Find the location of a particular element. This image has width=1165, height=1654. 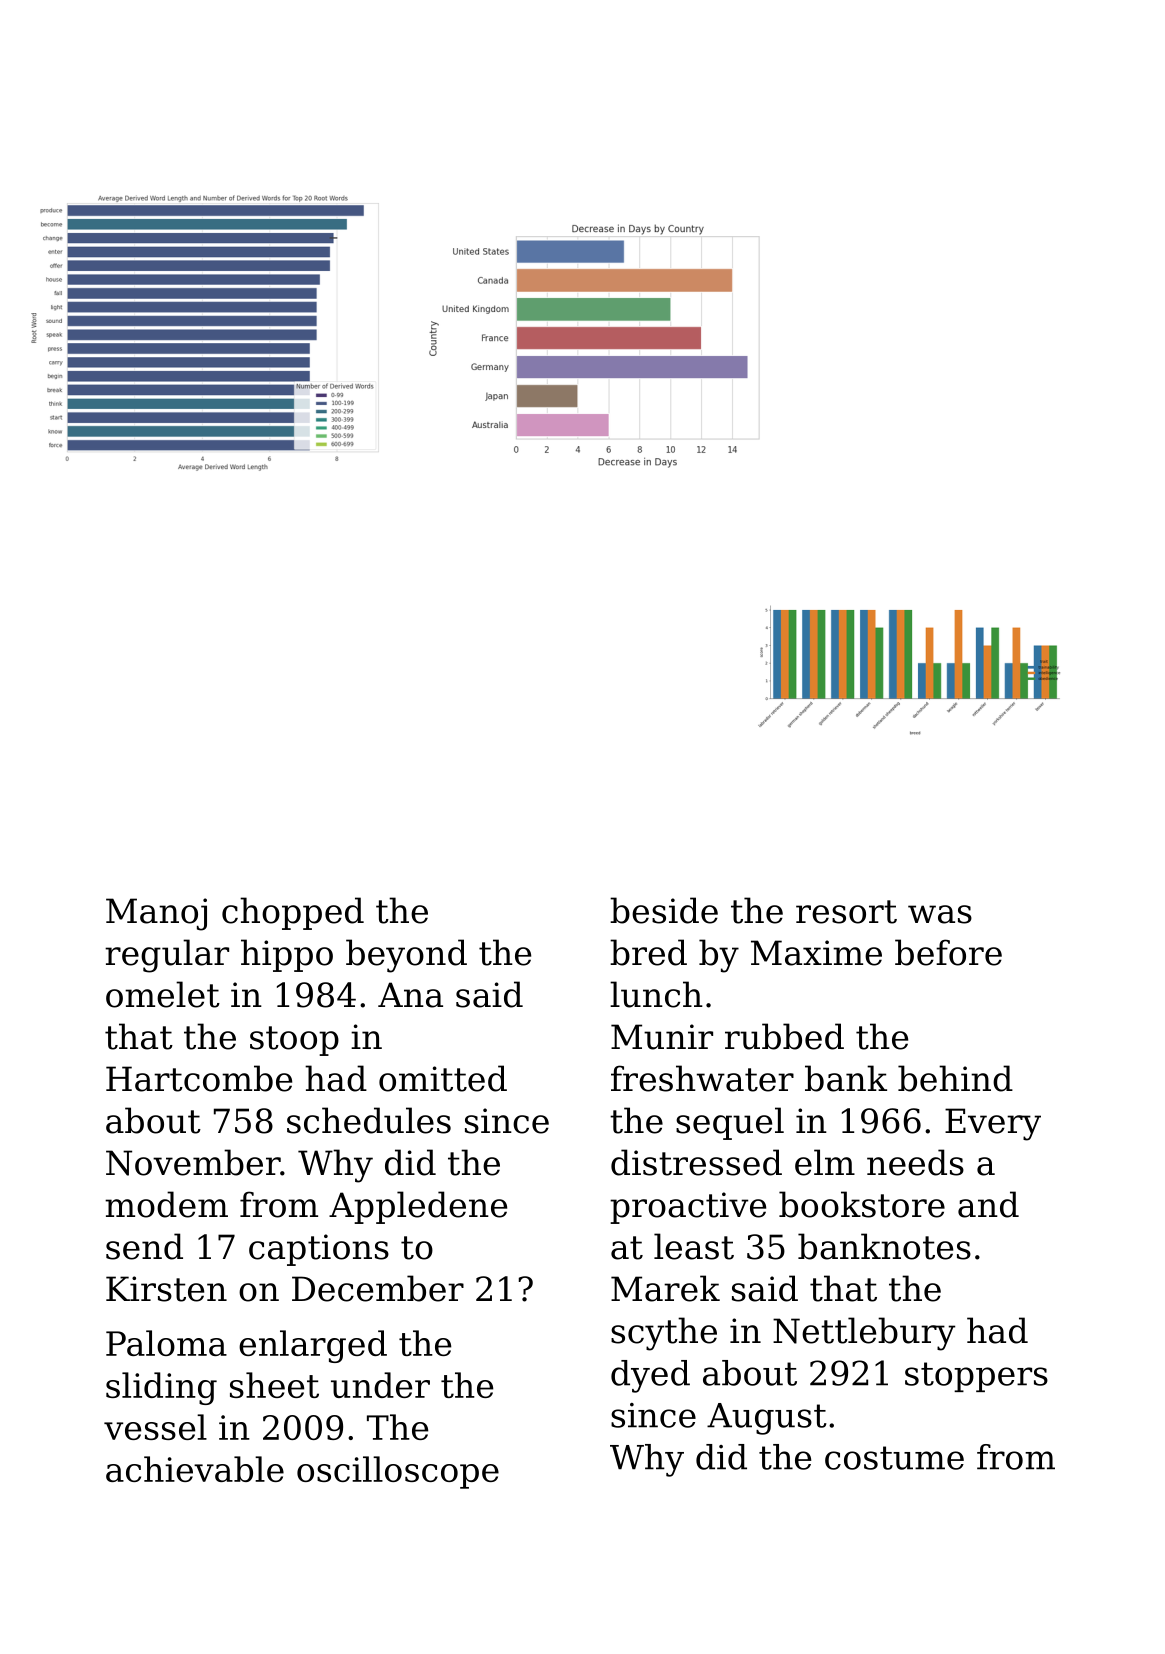

costume is located at coordinates (894, 1458).
